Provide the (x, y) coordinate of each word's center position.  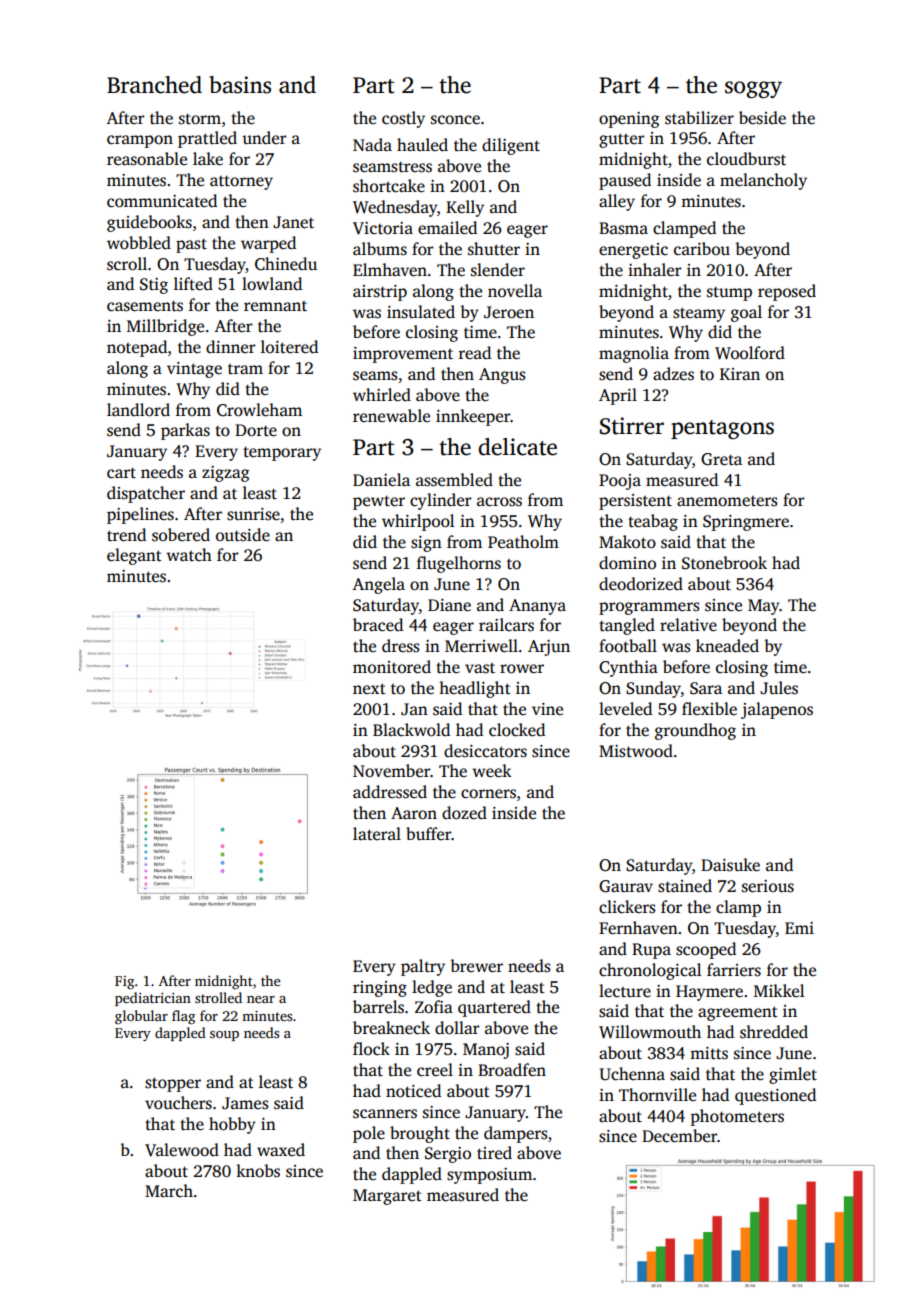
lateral (377, 833)
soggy (753, 89)
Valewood (182, 1150)
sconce (455, 120)
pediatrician (153, 999)
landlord (138, 410)
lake (208, 159)
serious (768, 886)
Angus (502, 376)
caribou (702, 248)
